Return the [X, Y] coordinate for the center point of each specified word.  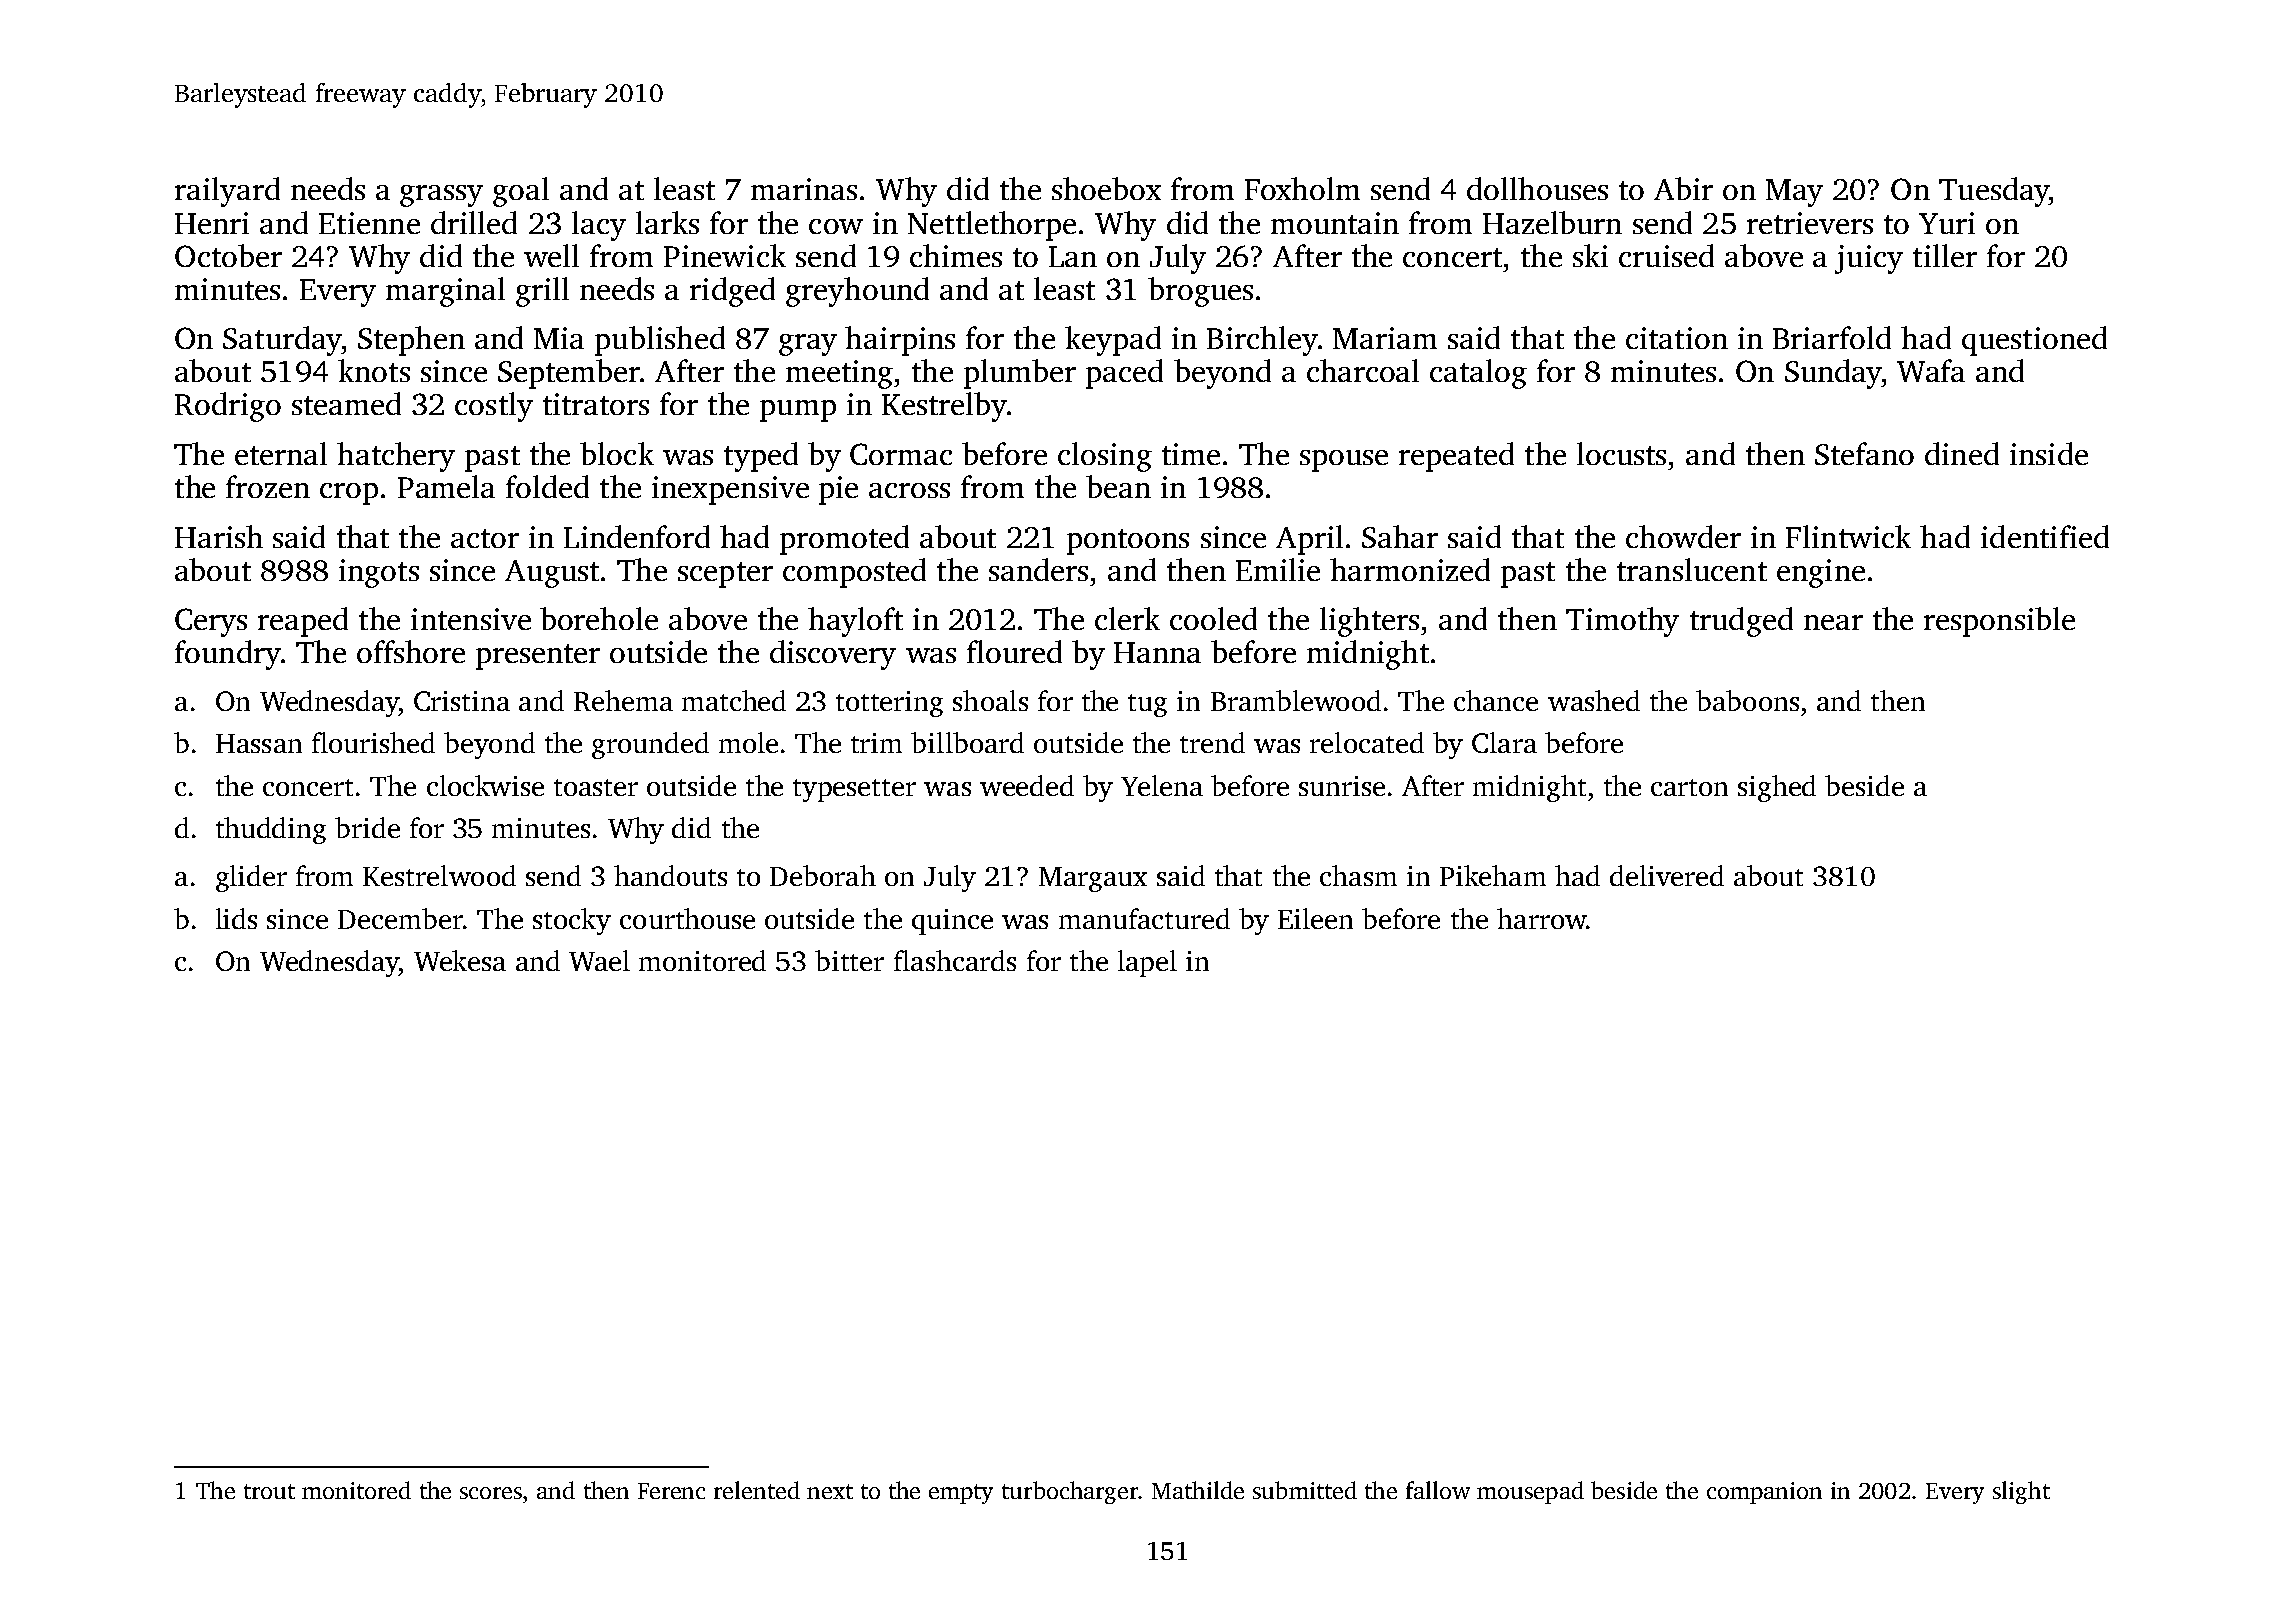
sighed [1777, 788]
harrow [1541, 918]
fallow [1438, 1490]
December [400, 918]
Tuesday [1994, 192]
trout [269, 1491]
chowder [1683, 536]
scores [491, 1493]
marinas [804, 189]
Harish [219, 536]
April [1309, 540]
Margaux [1093, 879]
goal [521, 192]
